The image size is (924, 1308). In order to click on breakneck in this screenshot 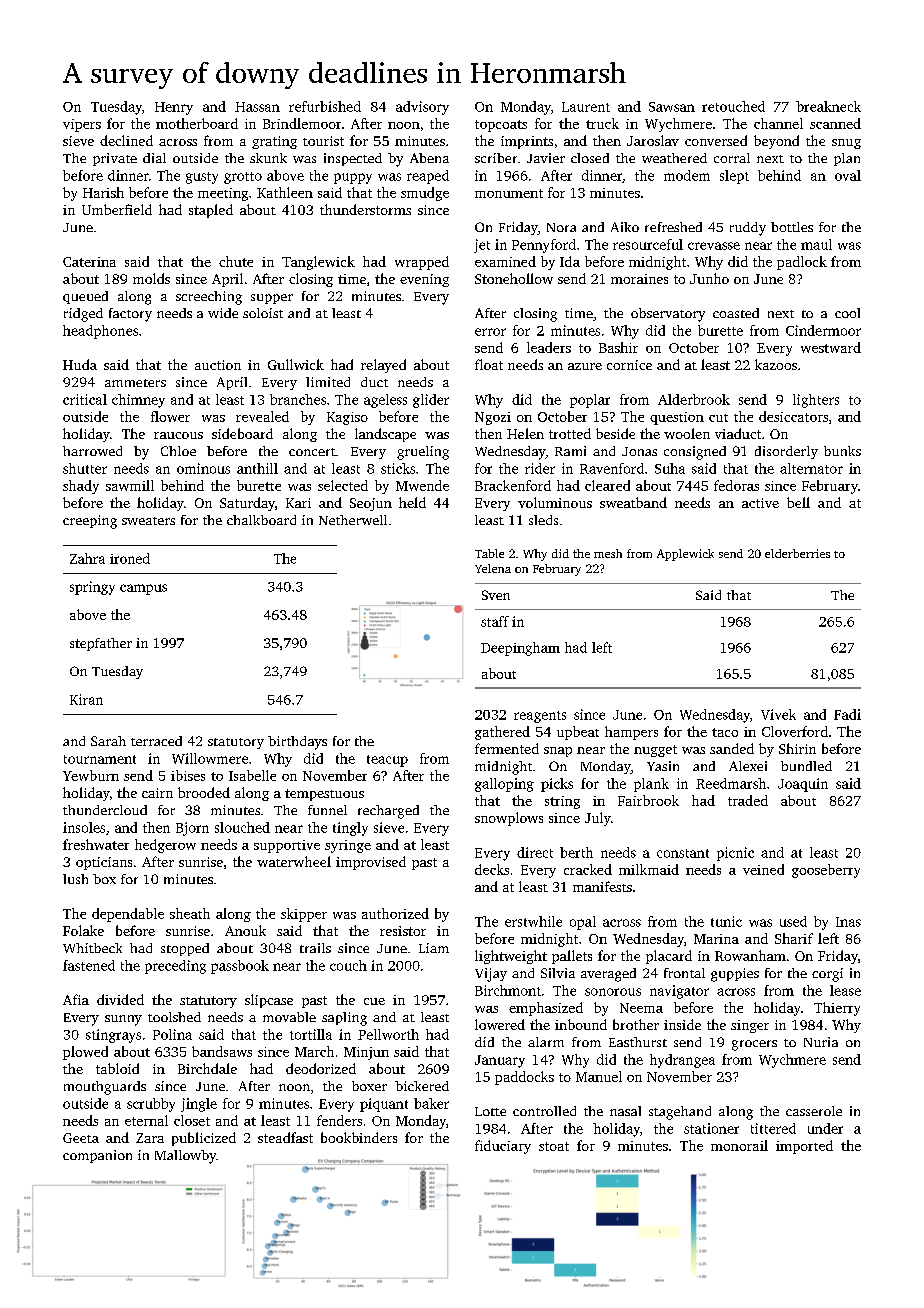, I will do `click(828, 106)`.
